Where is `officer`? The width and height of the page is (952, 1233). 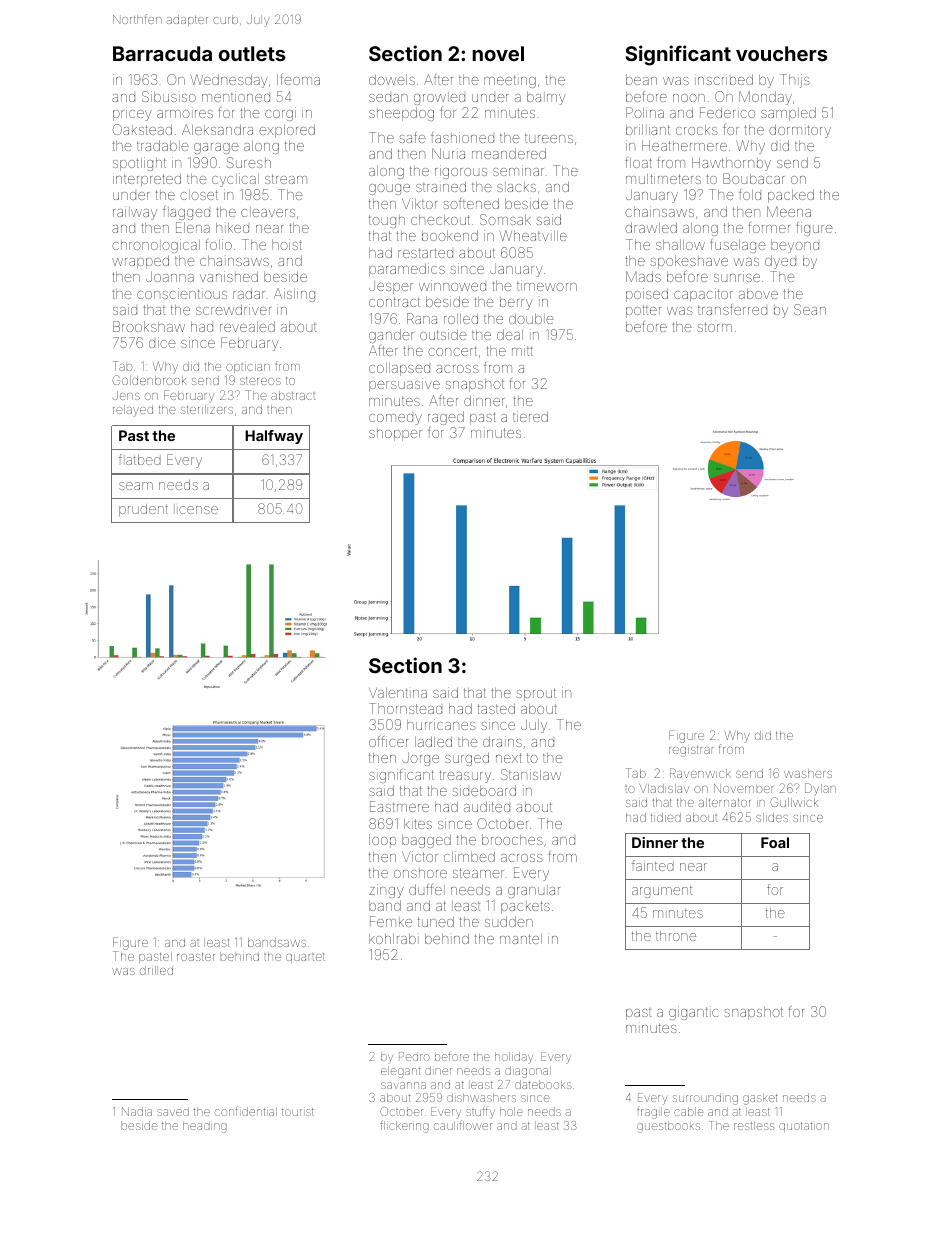 officer is located at coordinates (388, 741).
